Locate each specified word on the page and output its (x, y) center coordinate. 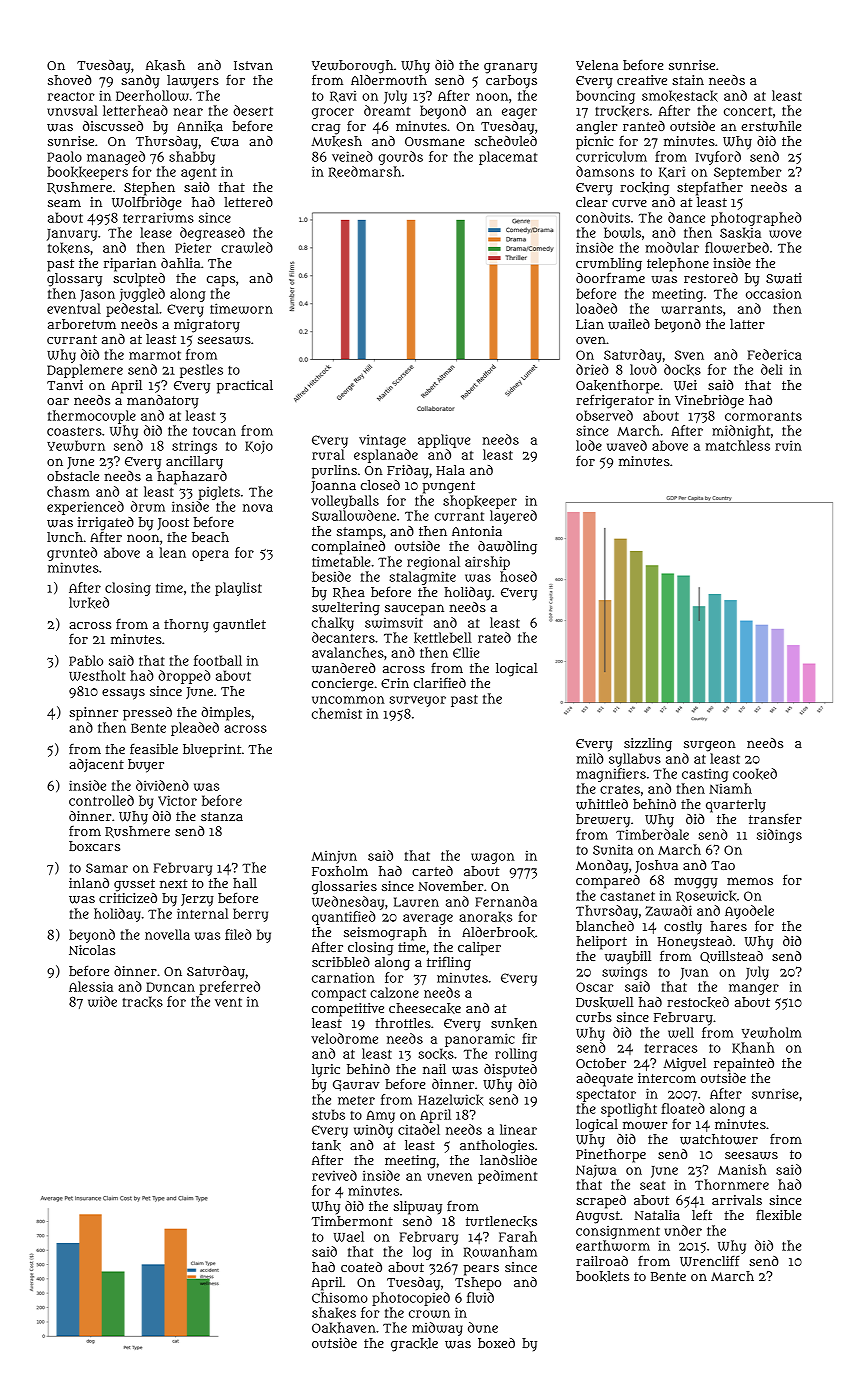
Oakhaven (344, 1328)
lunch (65, 537)
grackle (414, 1345)
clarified (440, 683)
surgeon (710, 746)
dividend (162, 785)
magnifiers (611, 775)
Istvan (253, 65)
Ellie (466, 652)
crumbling (609, 265)
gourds (400, 158)
